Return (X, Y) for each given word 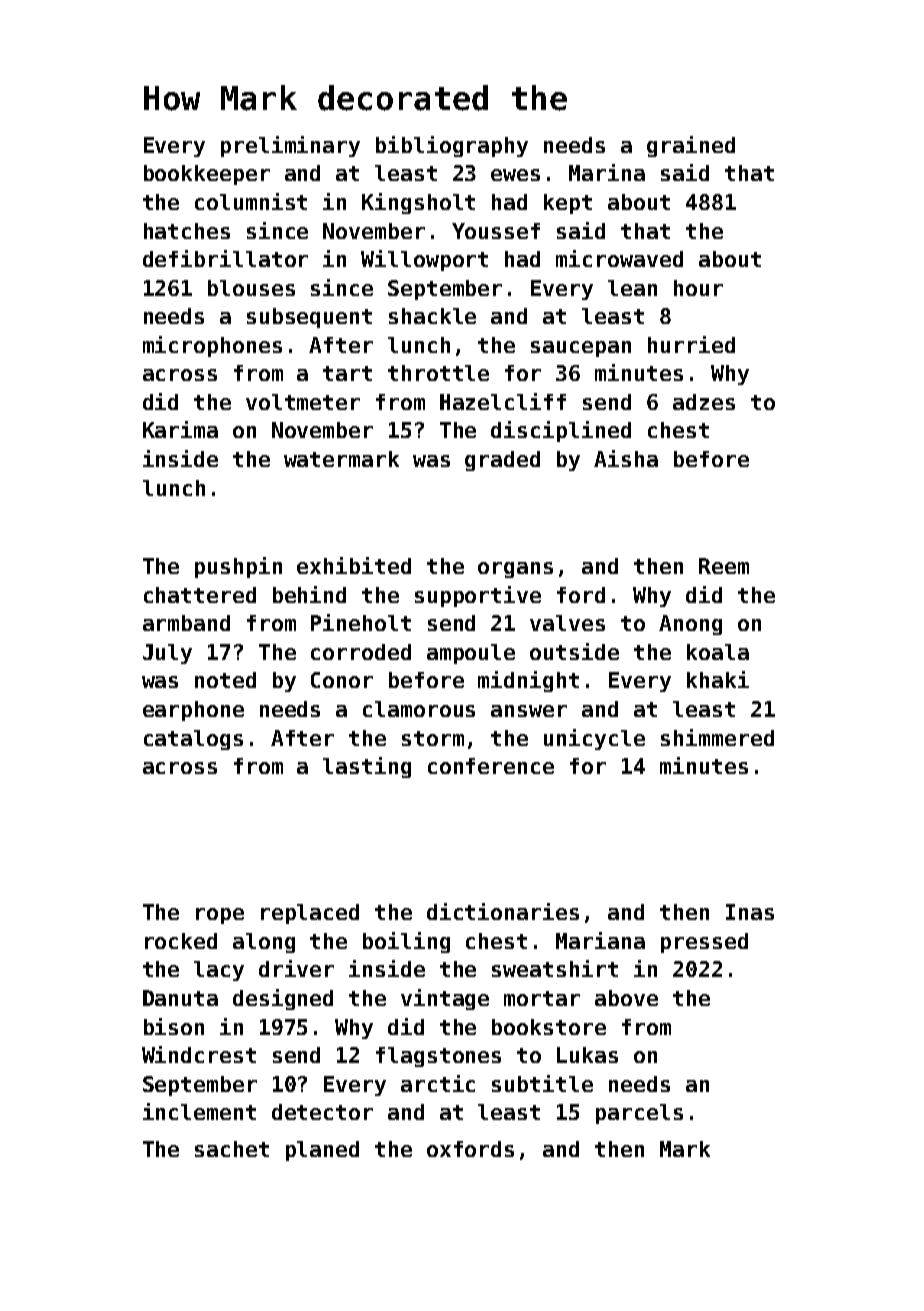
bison (174, 1026)
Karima (180, 429)
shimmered (717, 737)
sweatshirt (555, 968)
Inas (750, 912)
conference (491, 766)
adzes (704, 402)
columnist (251, 201)
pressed (704, 943)
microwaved (619, 258)
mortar (542, 998)
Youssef (496, 231)
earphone (193, 711)
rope (220, 916)
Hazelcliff (503, 401)
